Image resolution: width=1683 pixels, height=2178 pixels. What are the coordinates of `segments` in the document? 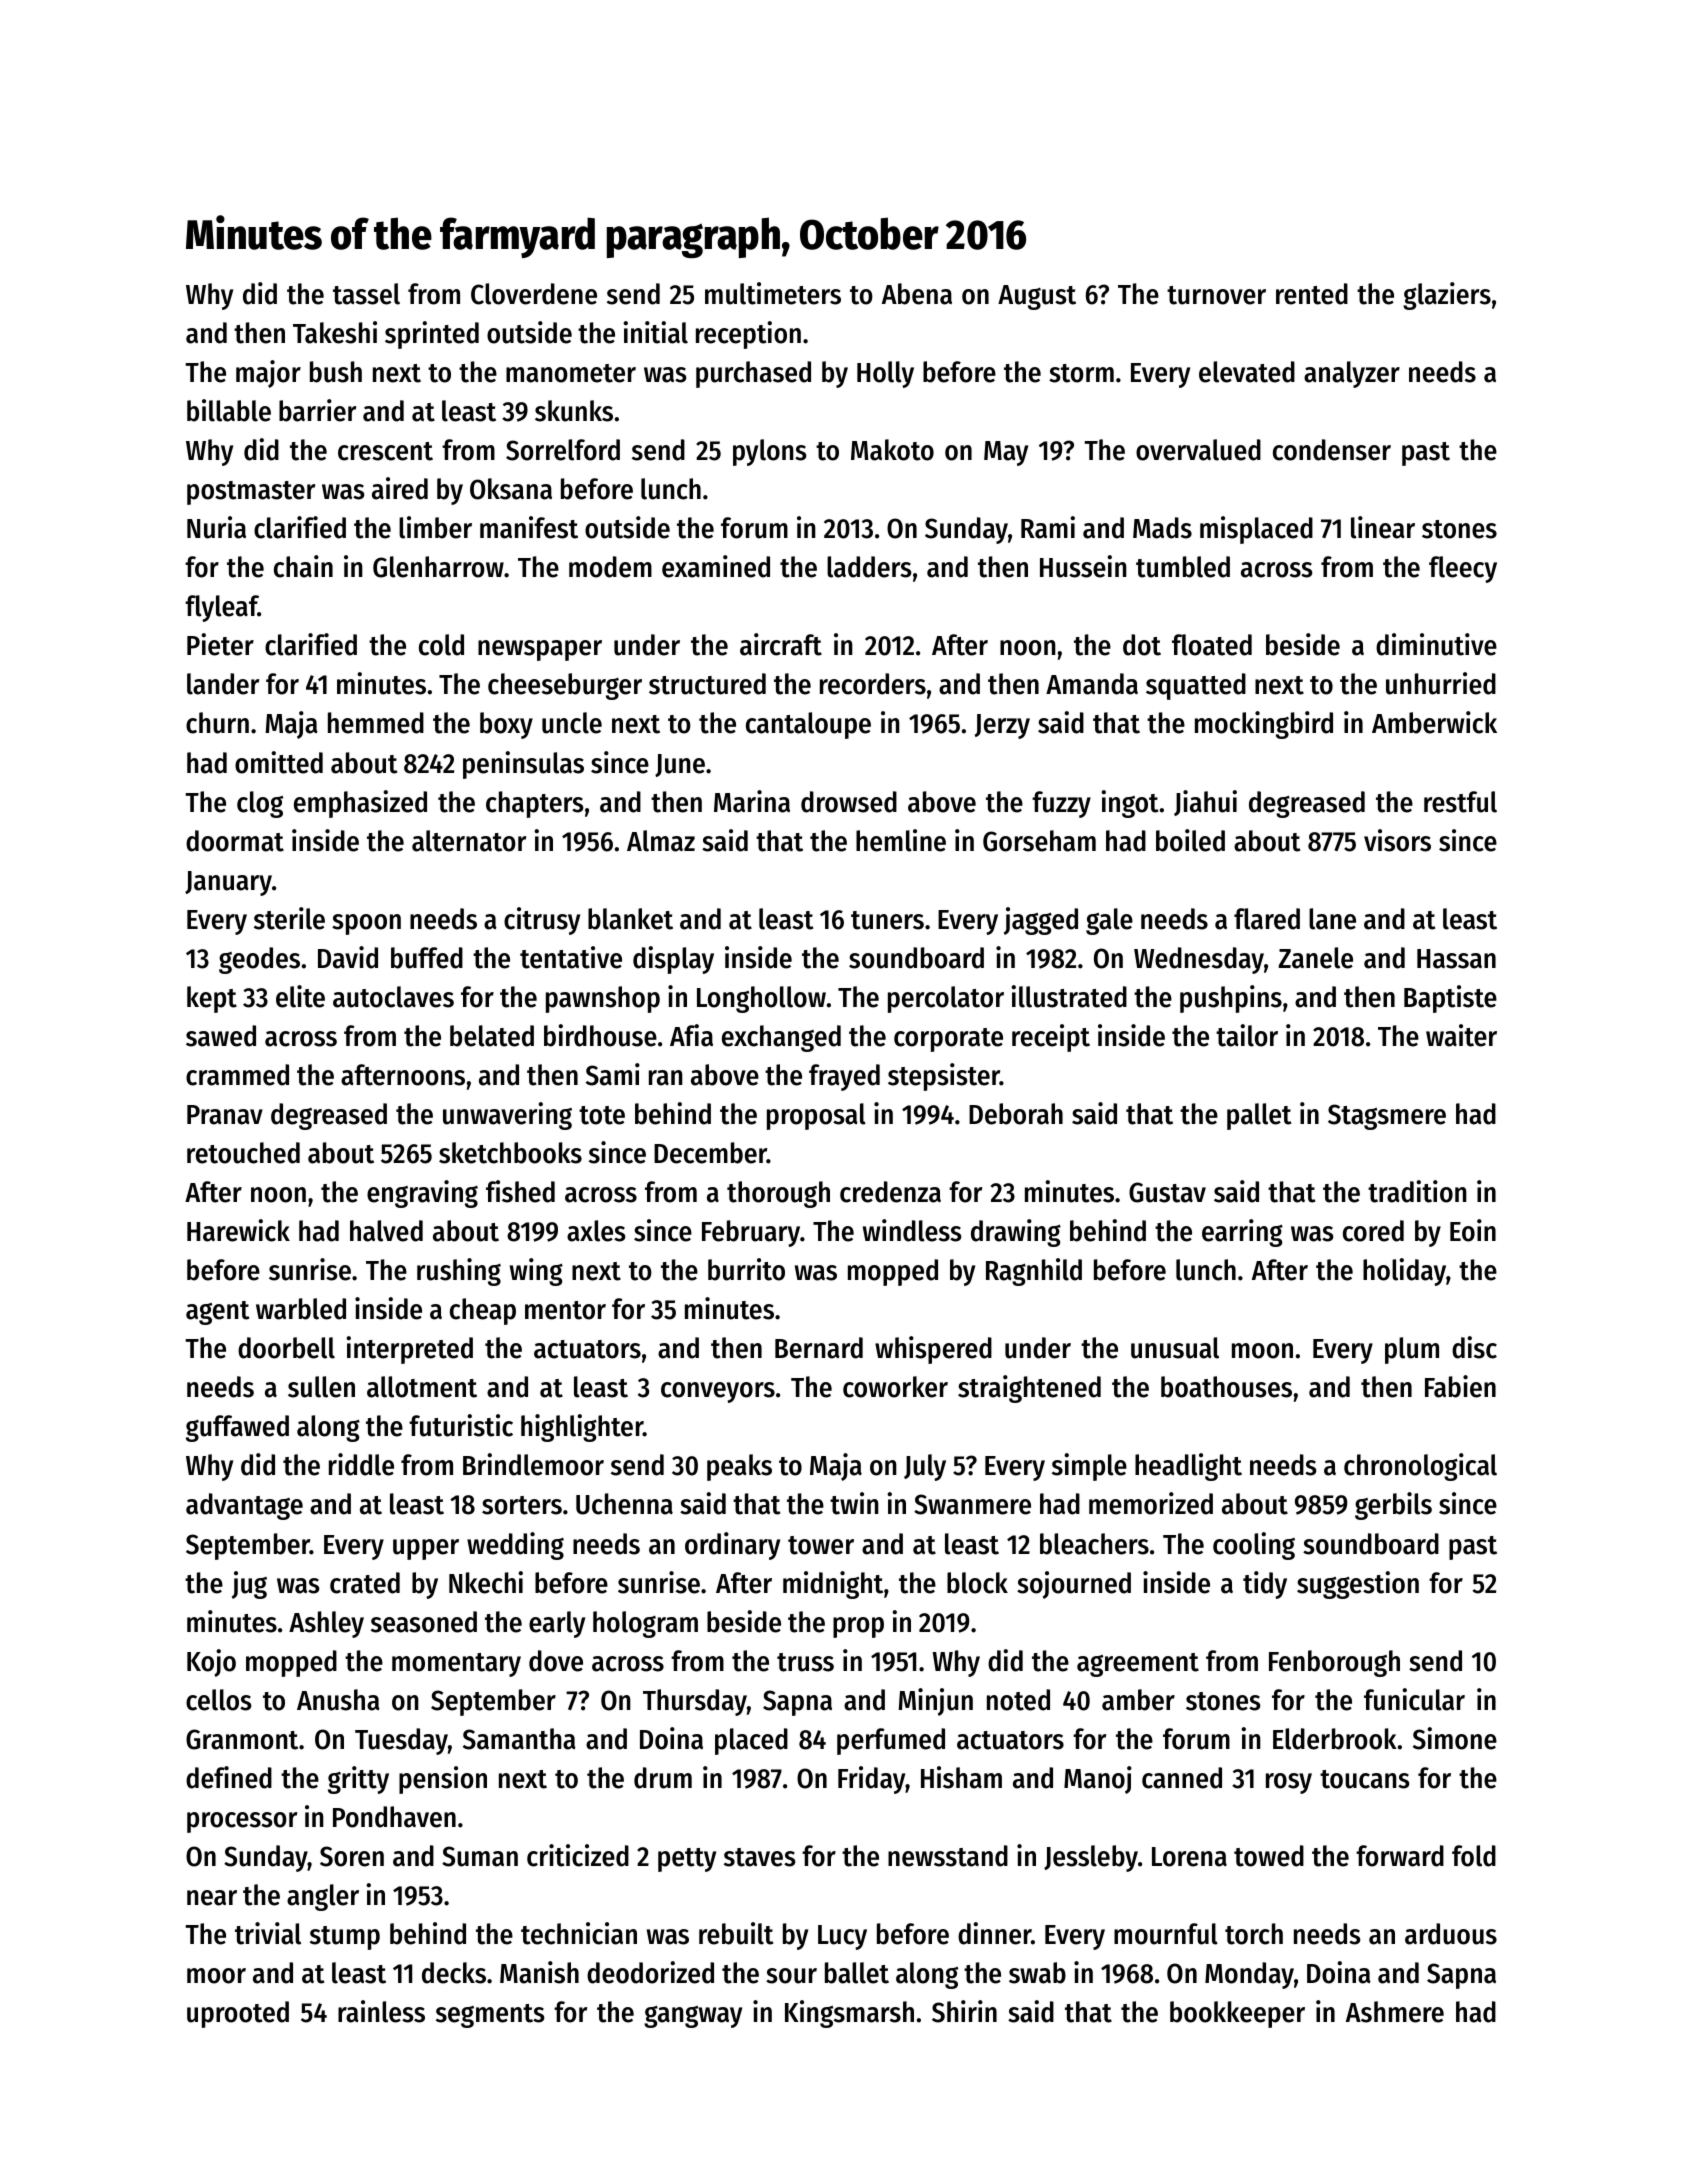 It's located at (490, 2016).
